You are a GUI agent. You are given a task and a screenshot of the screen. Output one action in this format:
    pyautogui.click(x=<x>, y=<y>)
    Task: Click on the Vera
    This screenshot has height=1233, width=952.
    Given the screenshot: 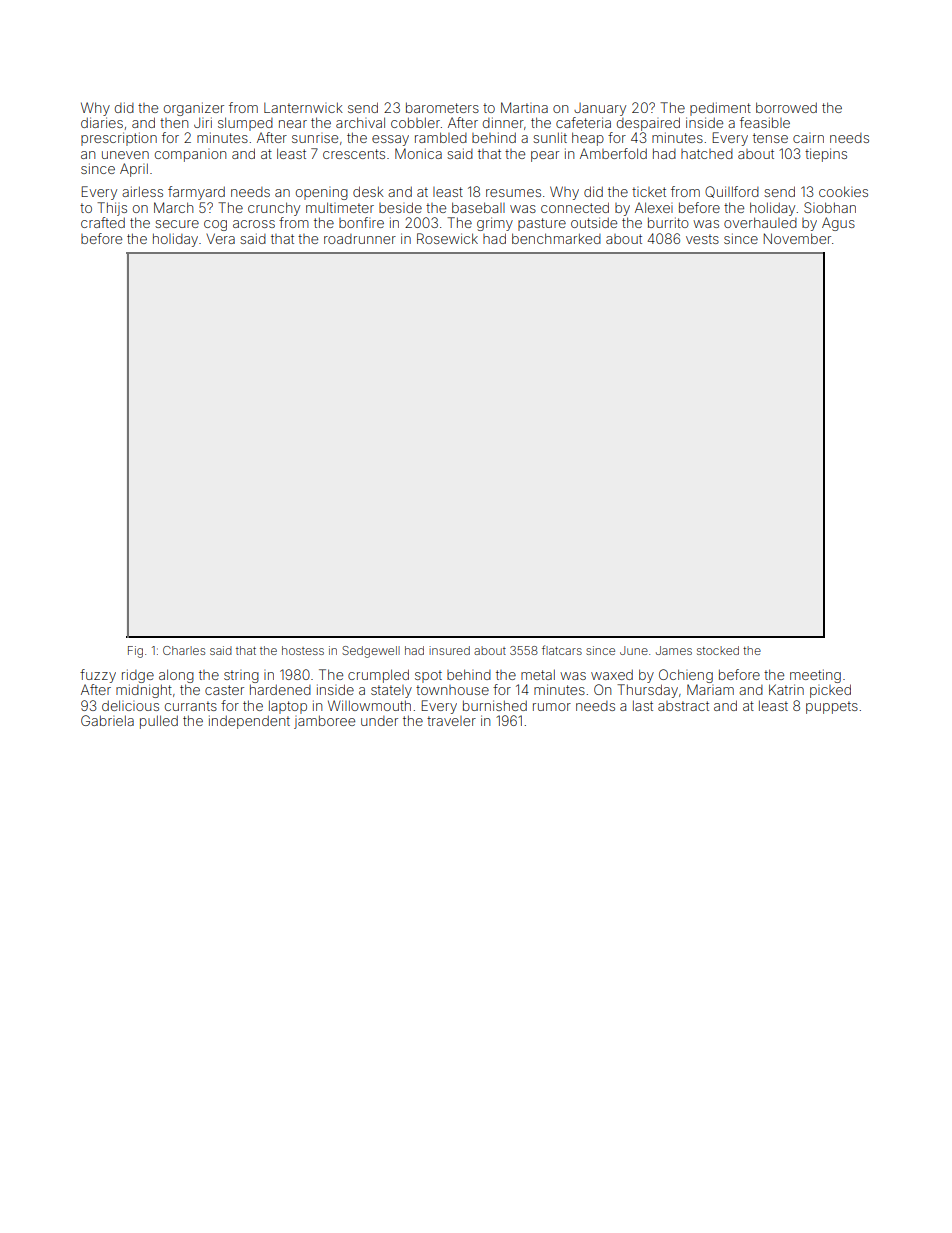 What is the action you would take?
    pyautogui.click(x=220, y=238)
